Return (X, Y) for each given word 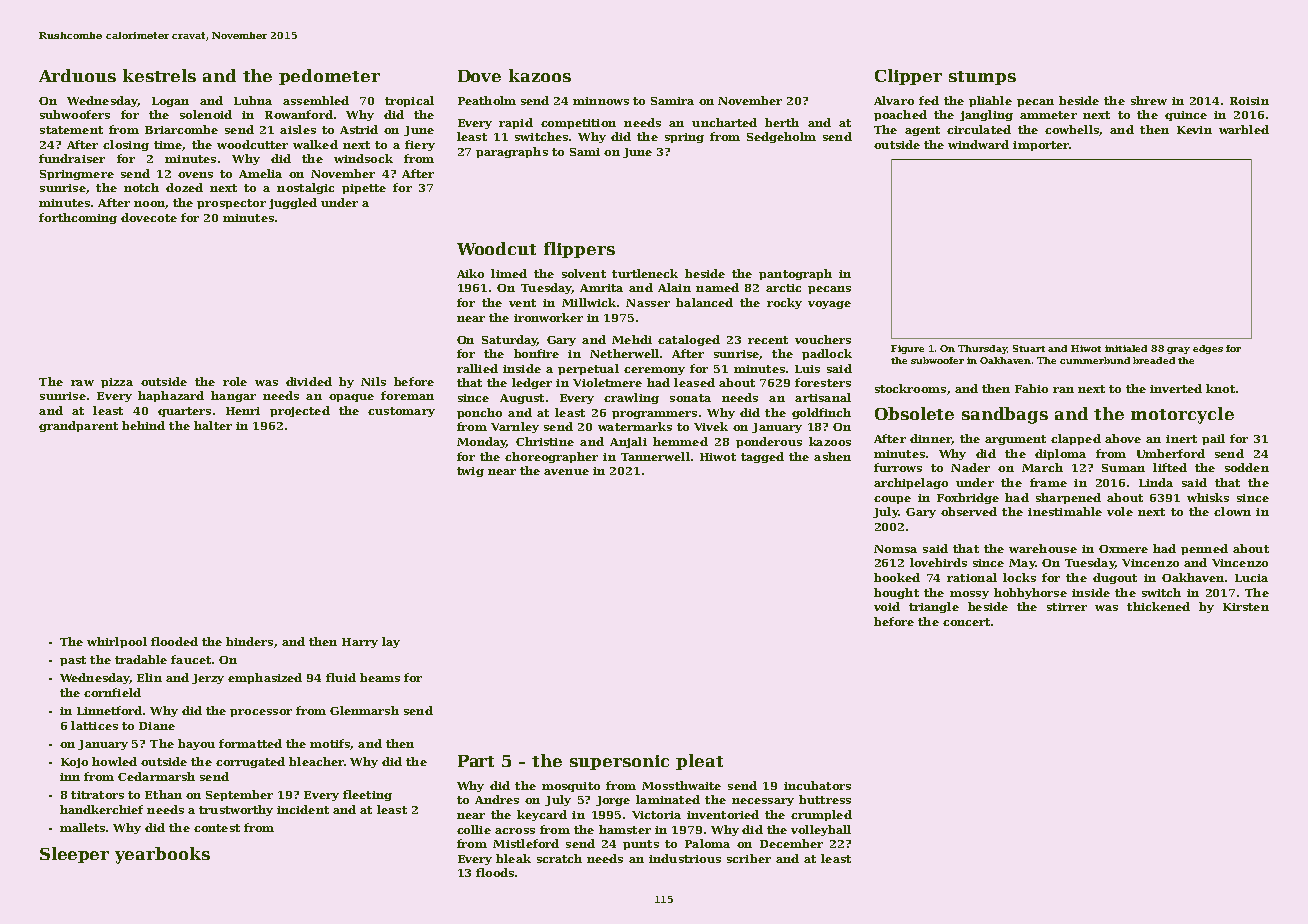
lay (391, 642)
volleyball (821, 830)
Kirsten (1246, 607)
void (887, 606)
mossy (969, 595)
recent (768, 340)
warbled (1244, 129)
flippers (579, 250)
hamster (625, 829)
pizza (117, 383)
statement (71, 130)
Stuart (1029, 348)
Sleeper (74, 855)
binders (249, 641)
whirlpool (117, 642)
